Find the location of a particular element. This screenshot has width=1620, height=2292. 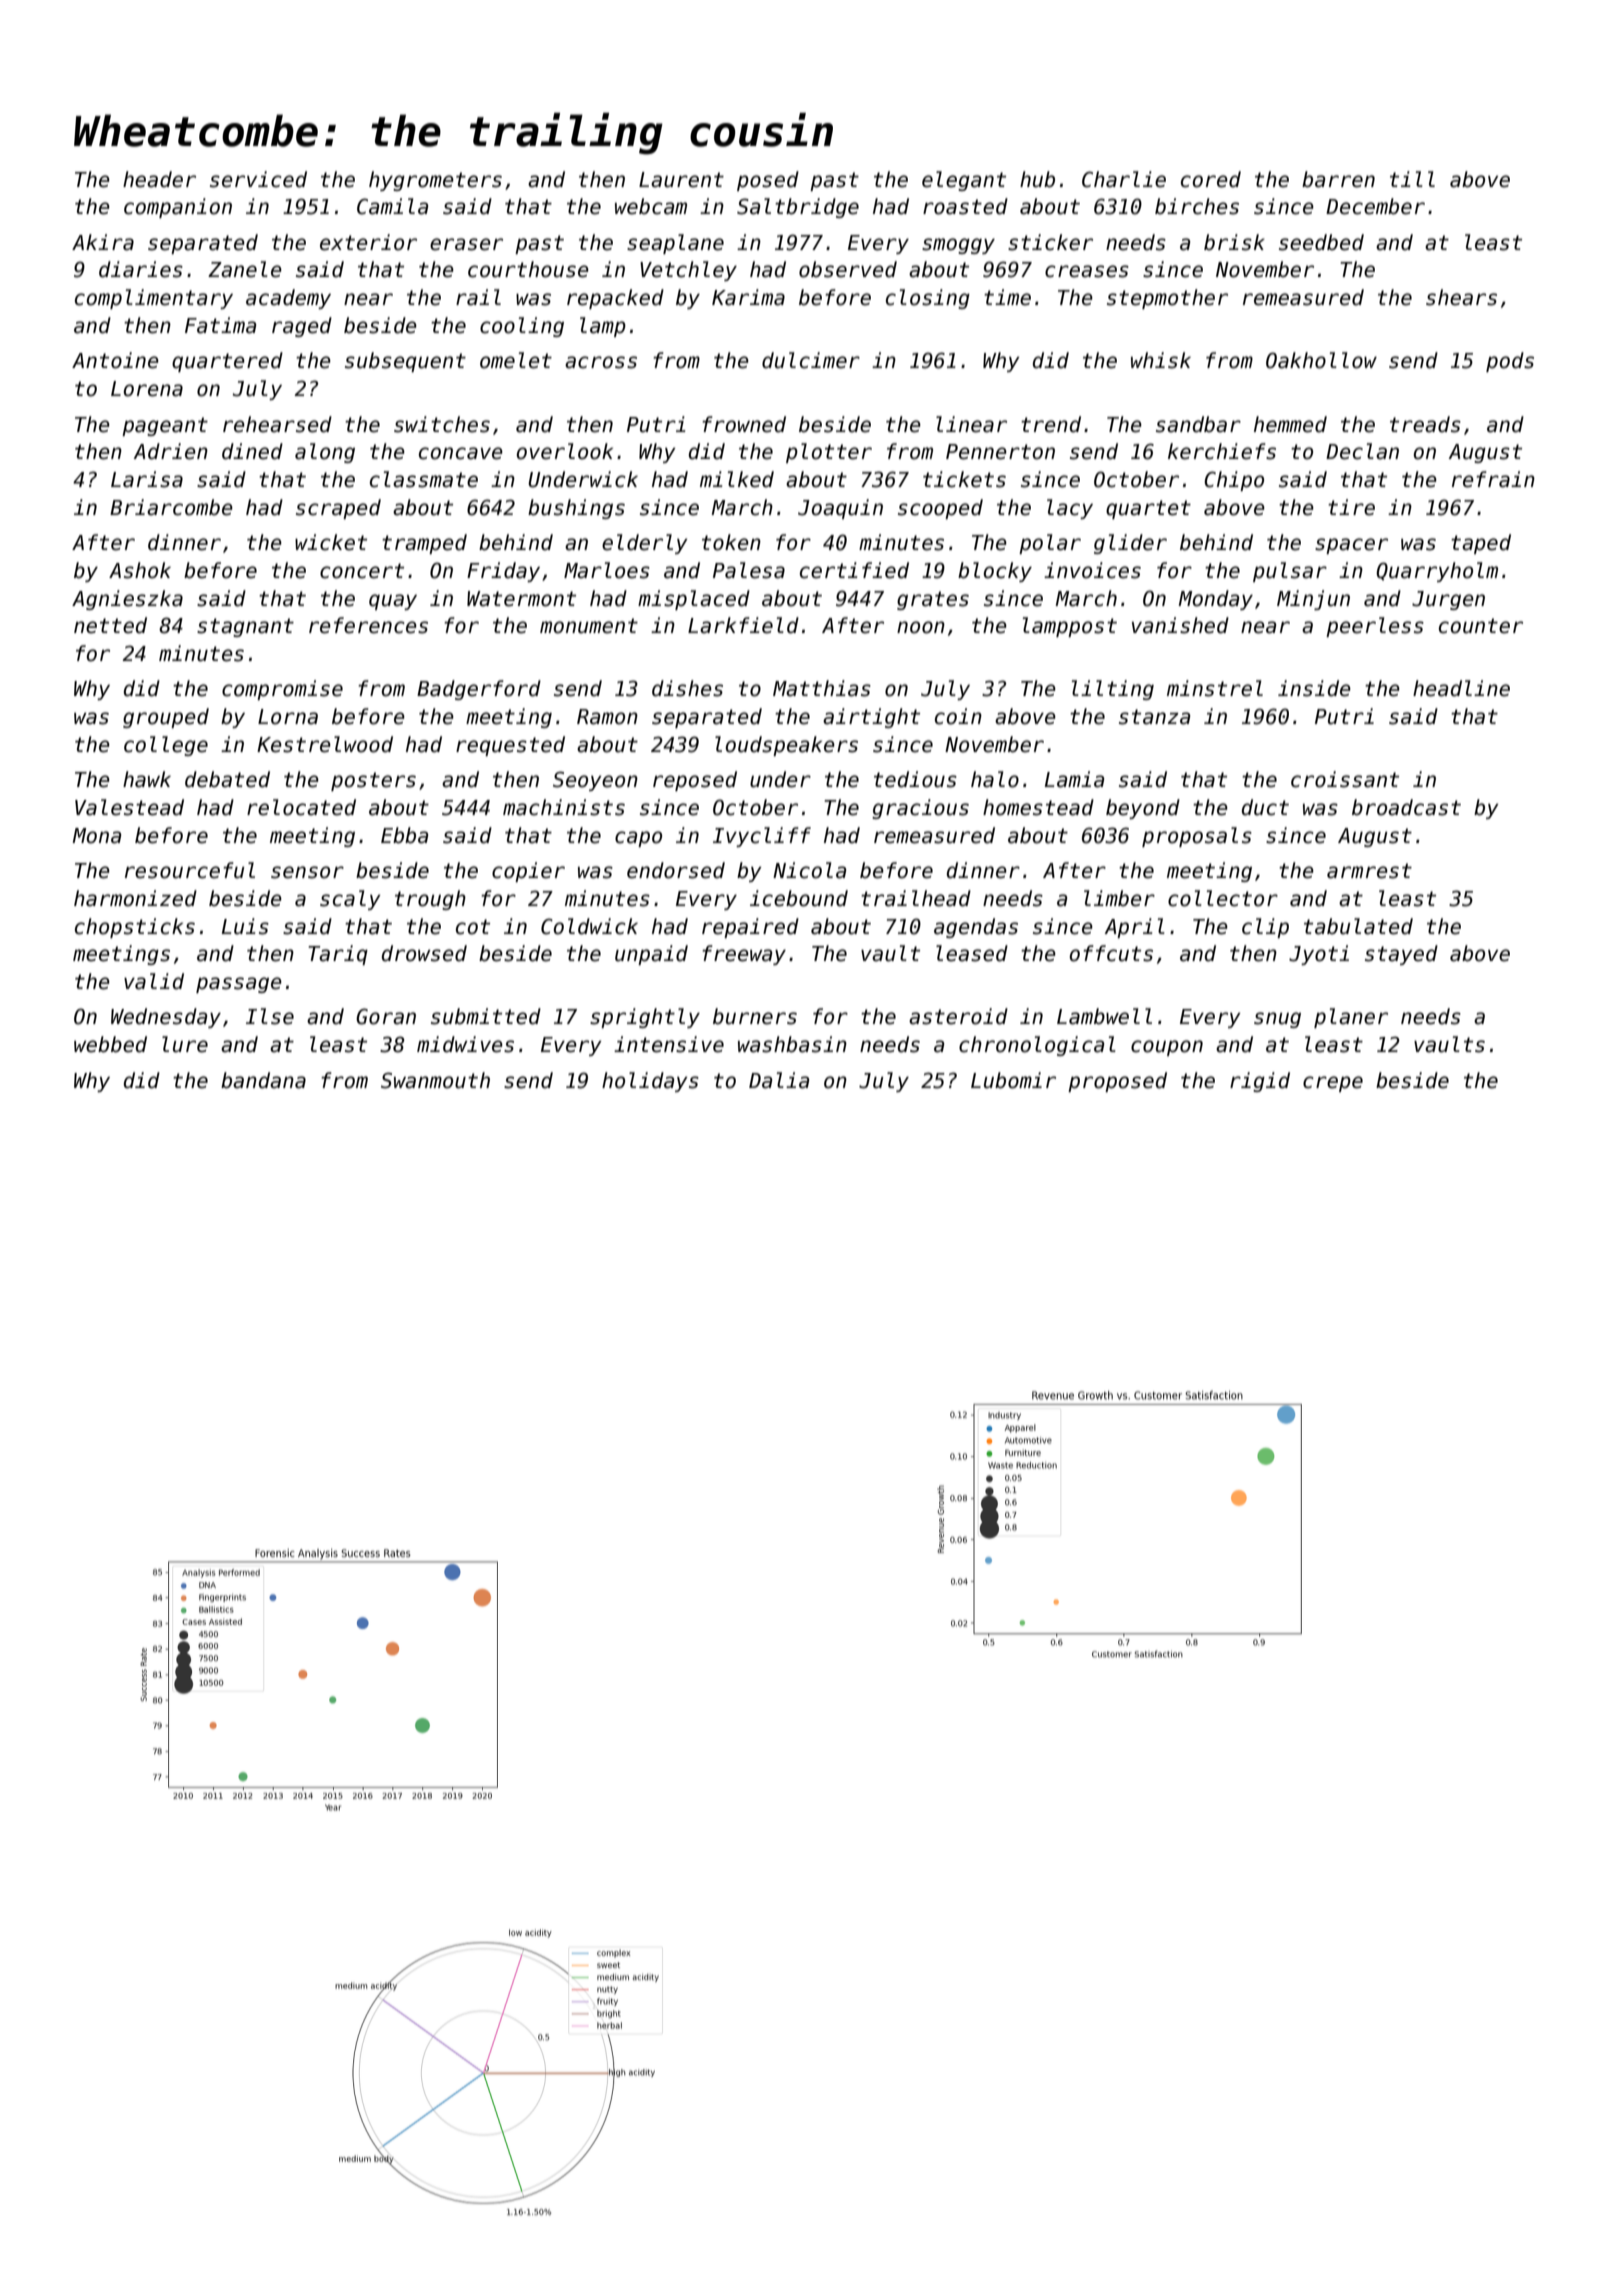

armrest is located at coordinates (1369, 871).
